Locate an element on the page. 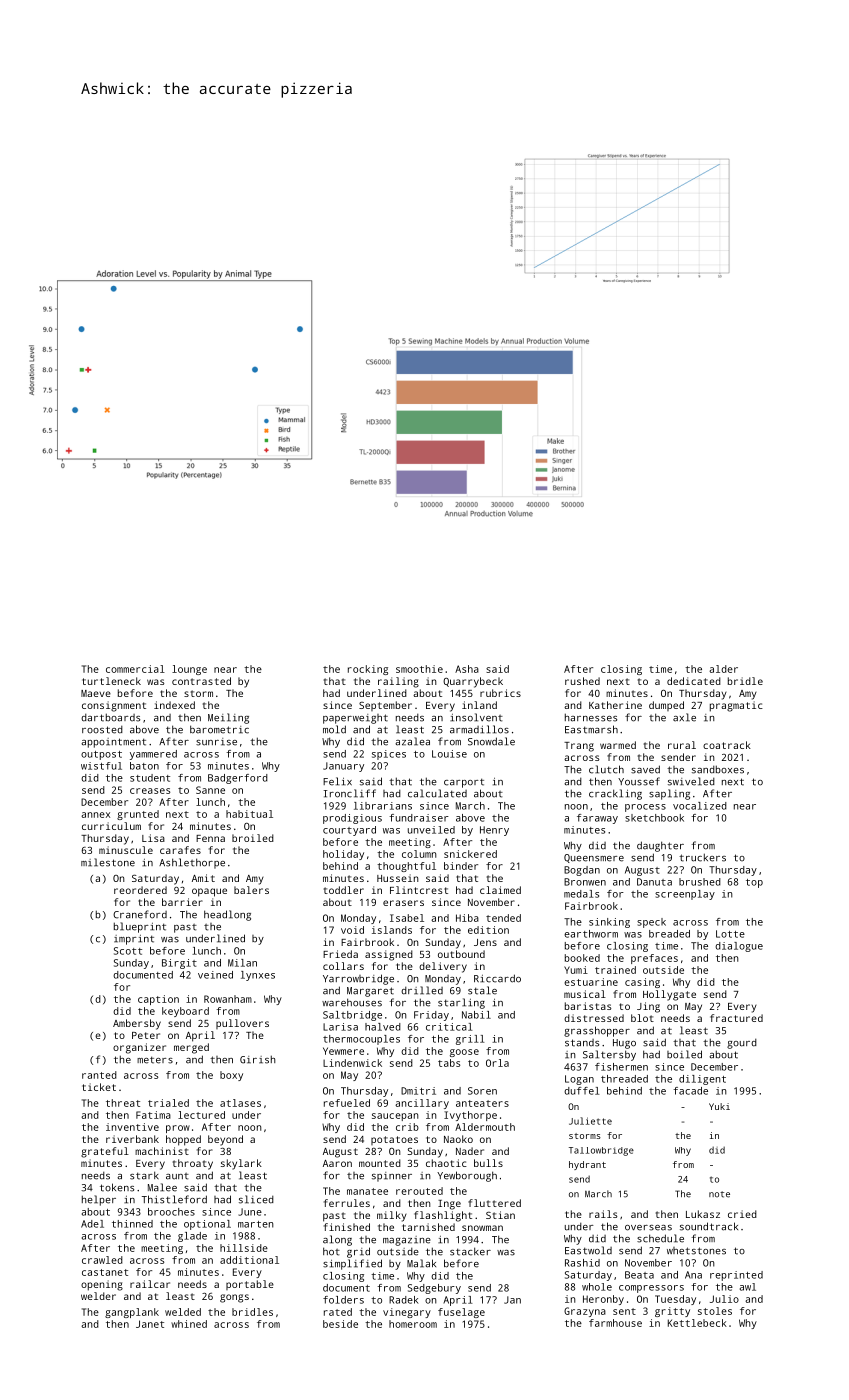  Logan is located at coordinates (579, 1080).
